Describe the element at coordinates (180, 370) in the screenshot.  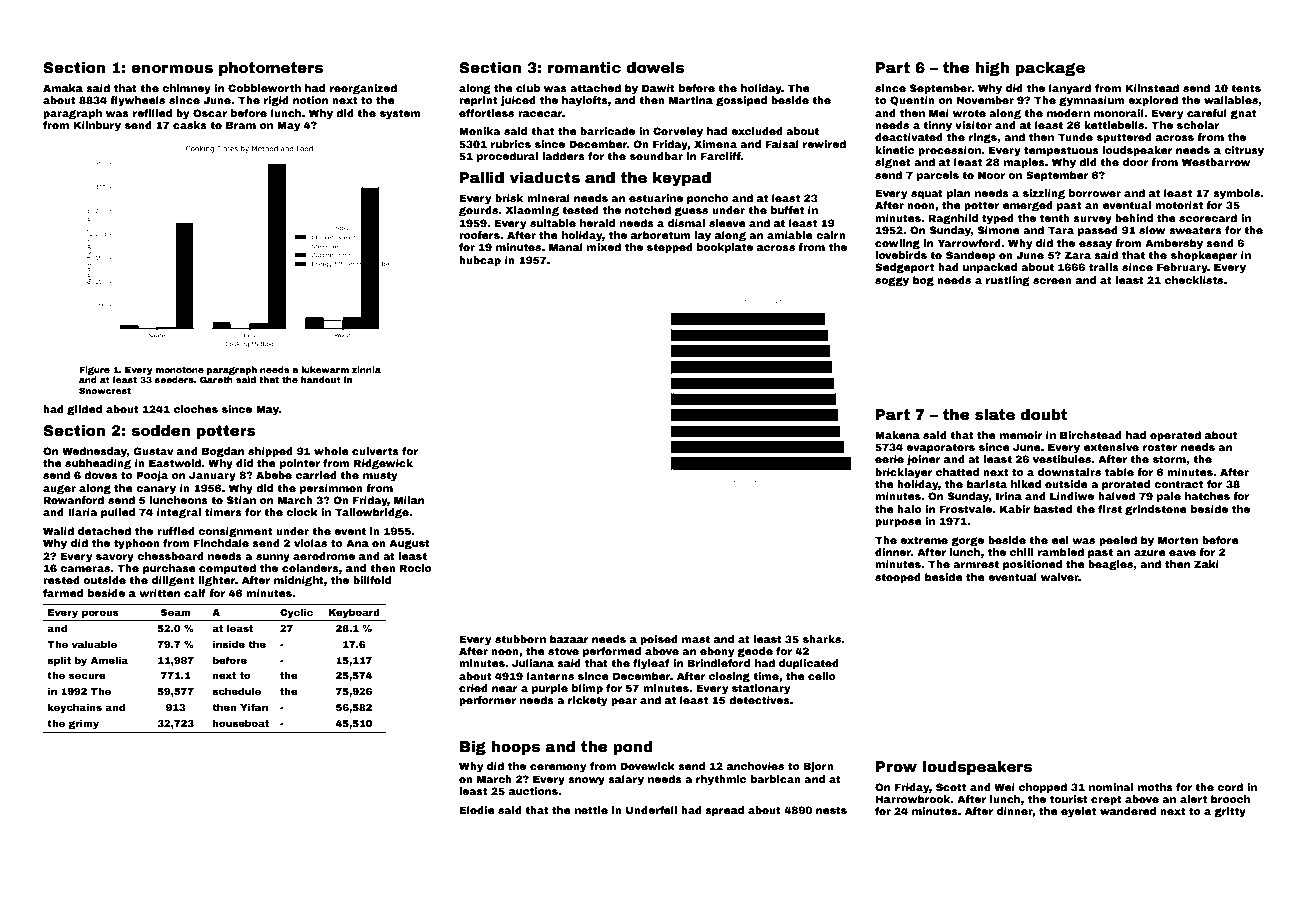
I see `monotone` at that location.
